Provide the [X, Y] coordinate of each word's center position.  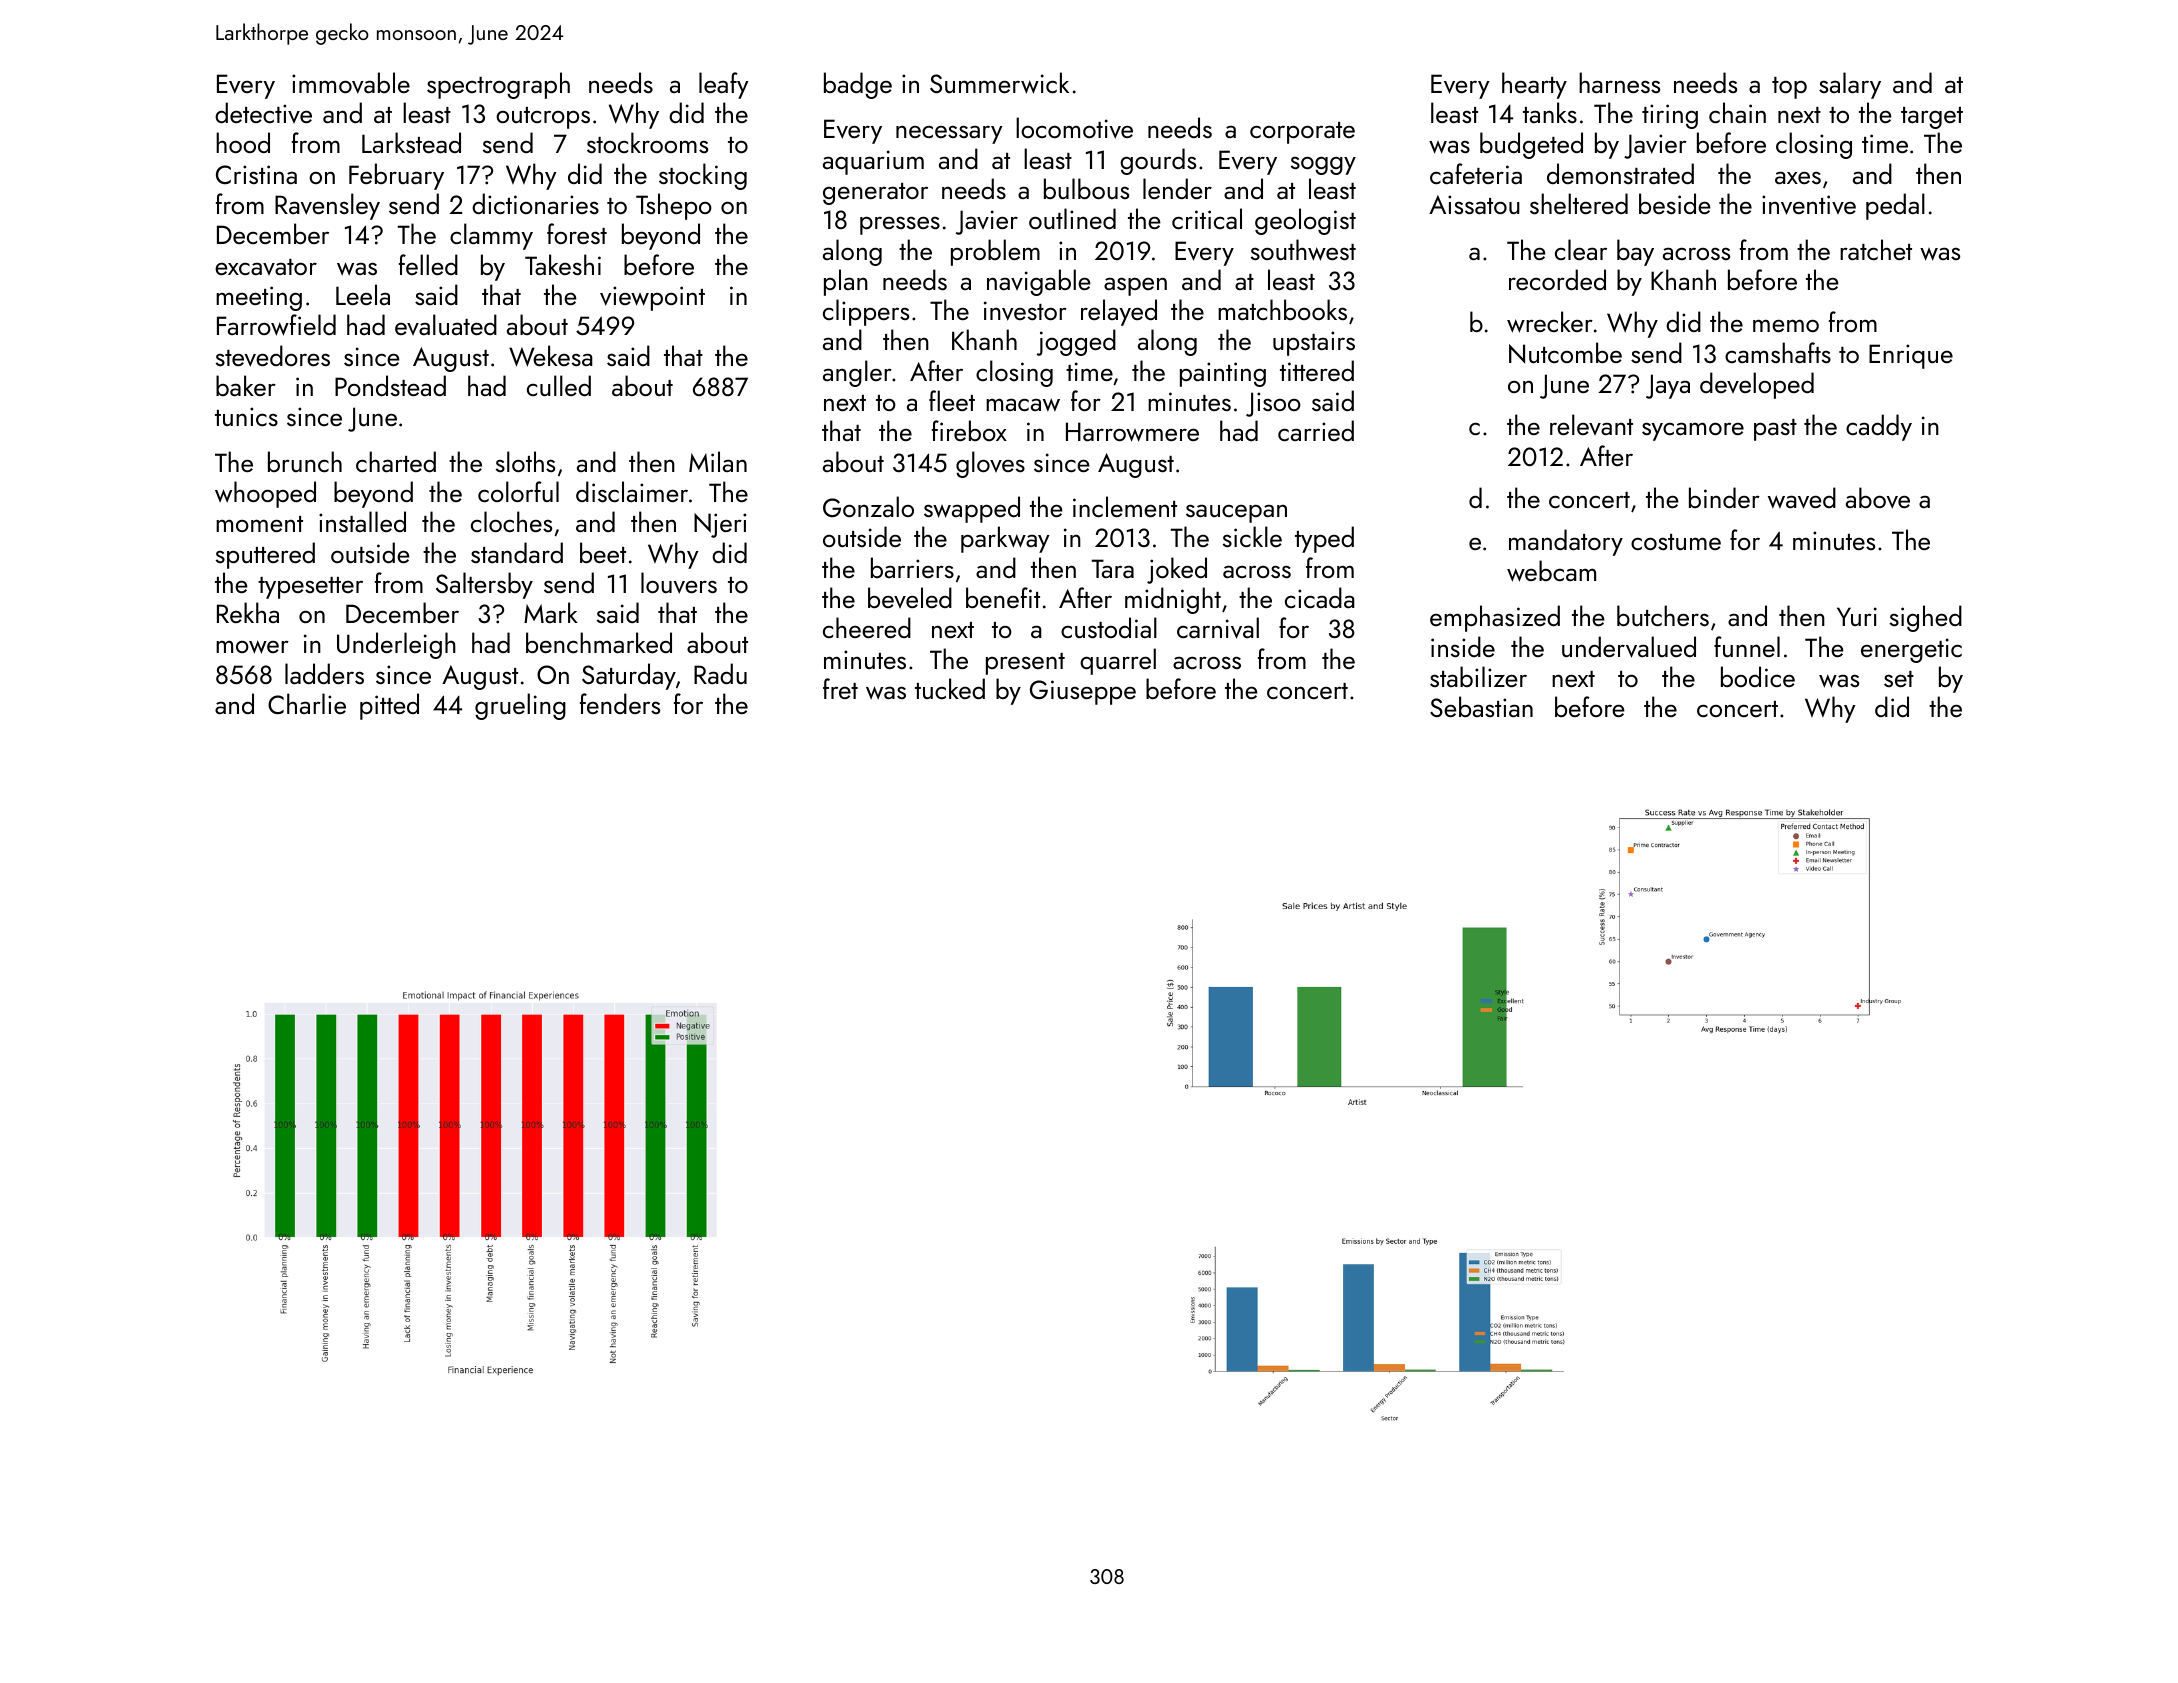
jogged [1076, 342]
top [1789, 88]
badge [858, 85]
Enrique [1911, 356]
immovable [351, 83]
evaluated [446, 324]
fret [840, 688]
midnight [1173, 600]
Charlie [307, 703]
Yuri [1857, 616]
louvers [679, 583]
